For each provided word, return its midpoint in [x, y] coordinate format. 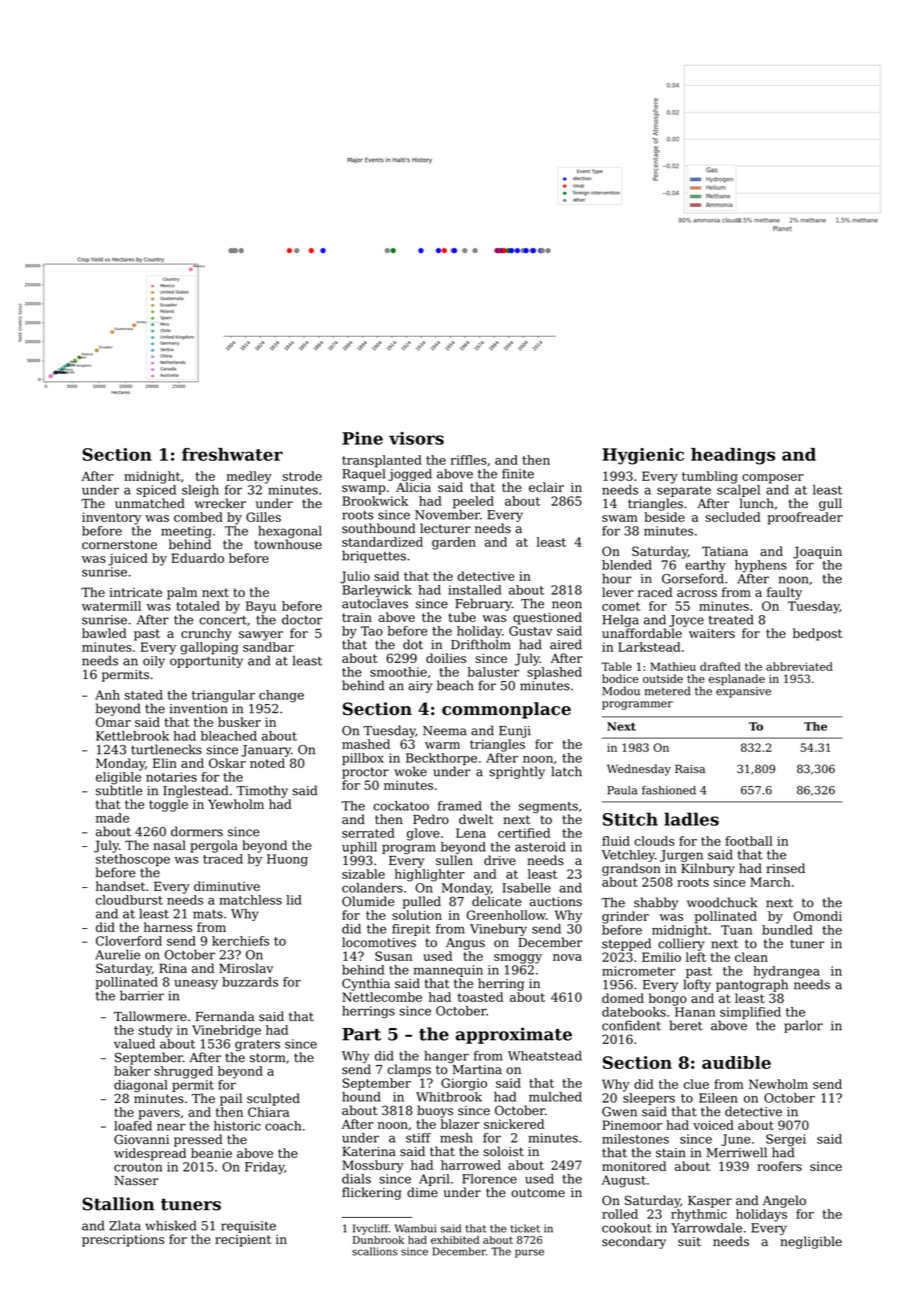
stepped [626, 944]
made [112, 818]
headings [733, 456]
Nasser [136, 1181]
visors [416, 438]
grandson [631, 869]
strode [302, 476]
